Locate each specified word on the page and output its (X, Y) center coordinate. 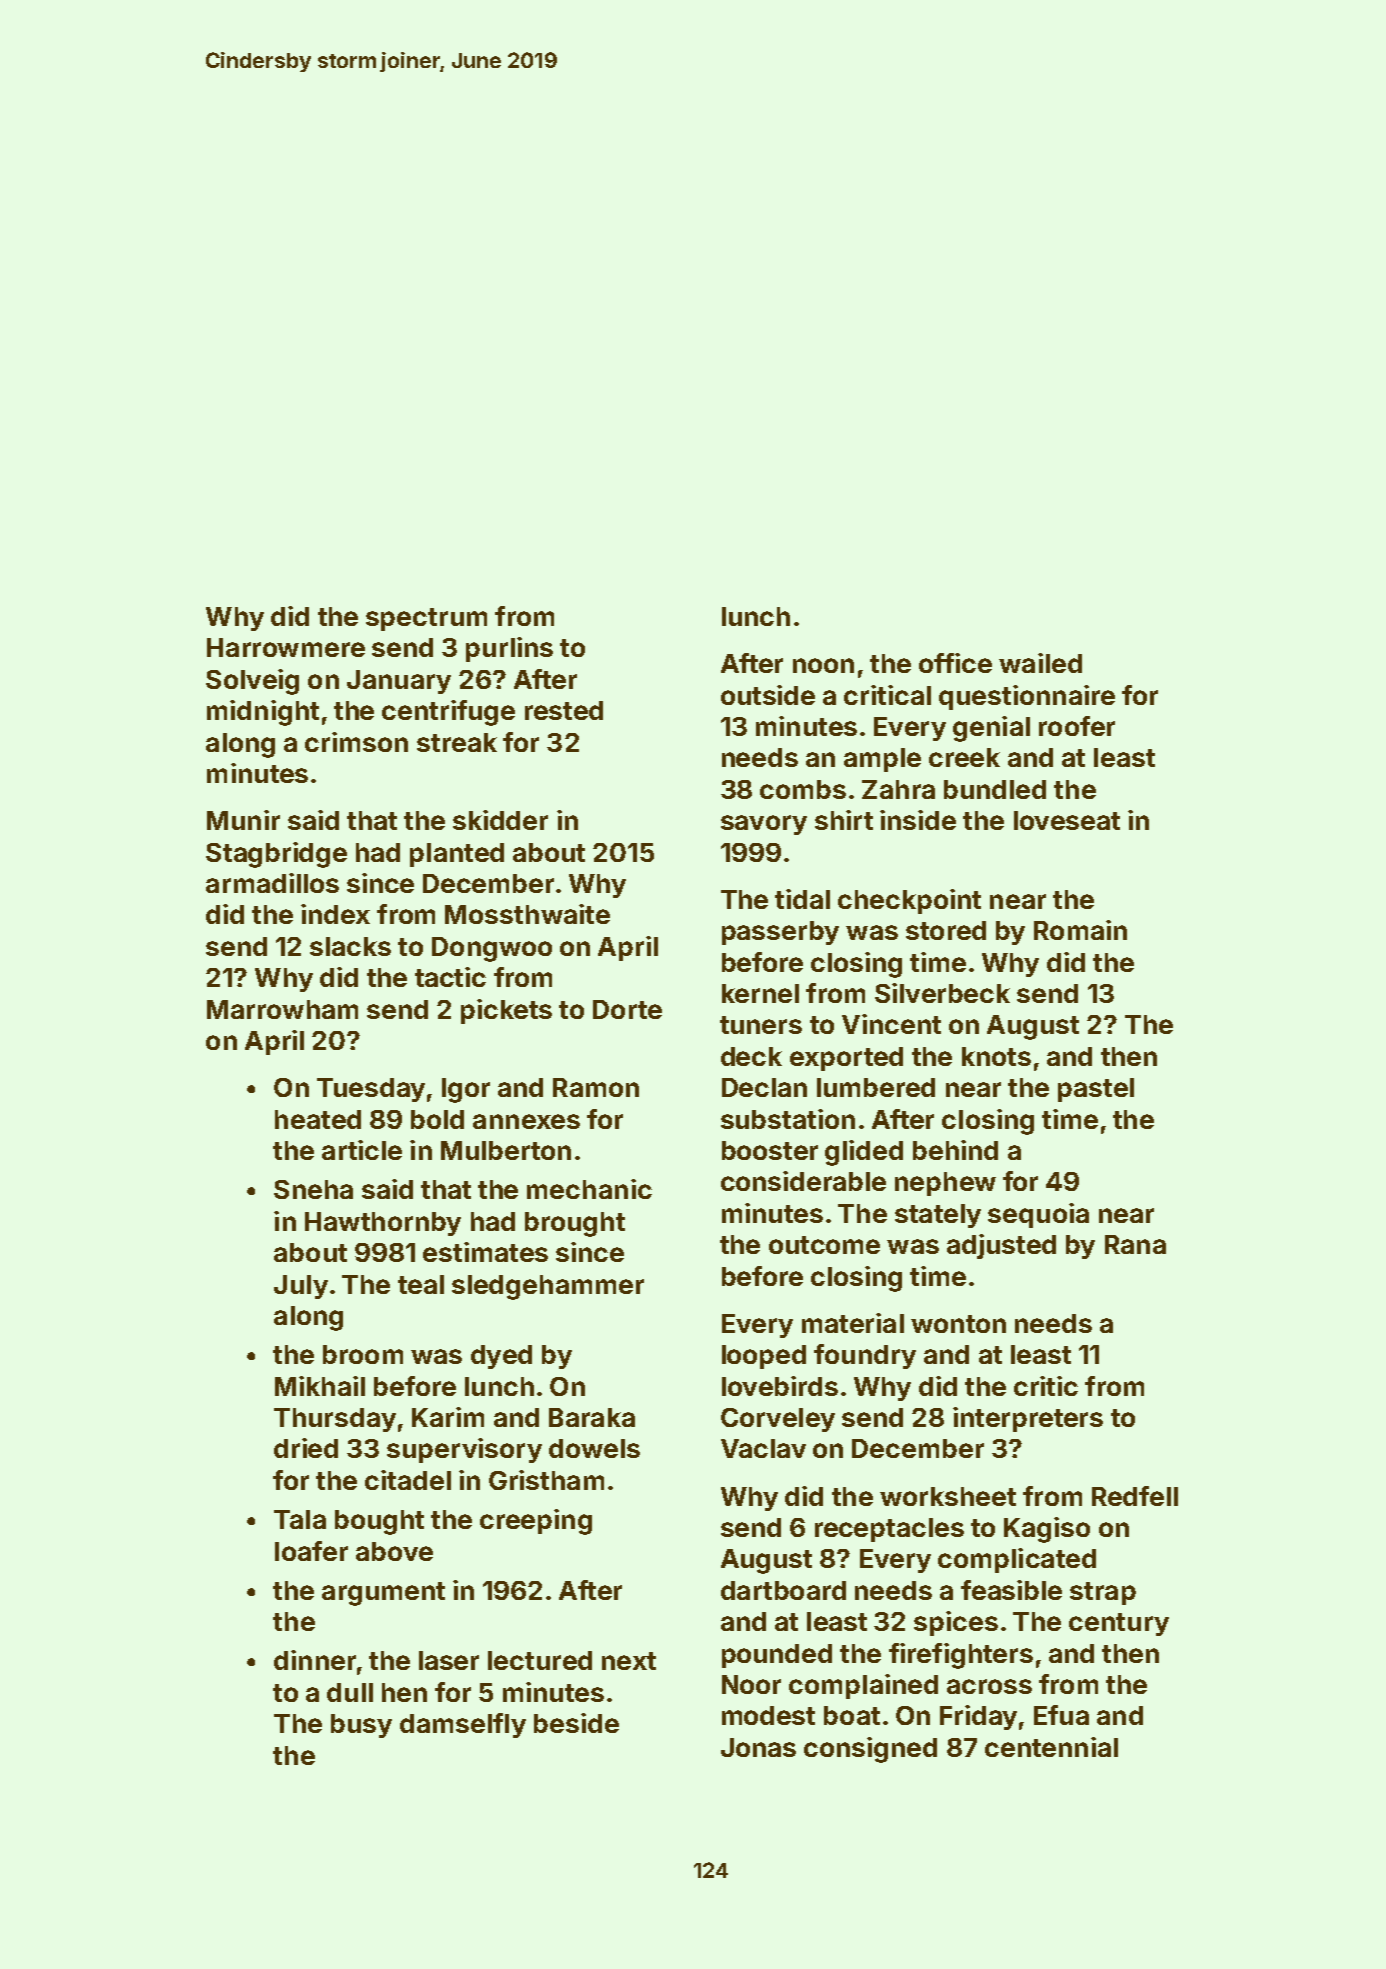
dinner (315, 1660)
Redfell (1135, 1496)
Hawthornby (383, 1224)
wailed (1040, 663)
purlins (509, 649)
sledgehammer (548, 1287)
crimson (356, 742)
